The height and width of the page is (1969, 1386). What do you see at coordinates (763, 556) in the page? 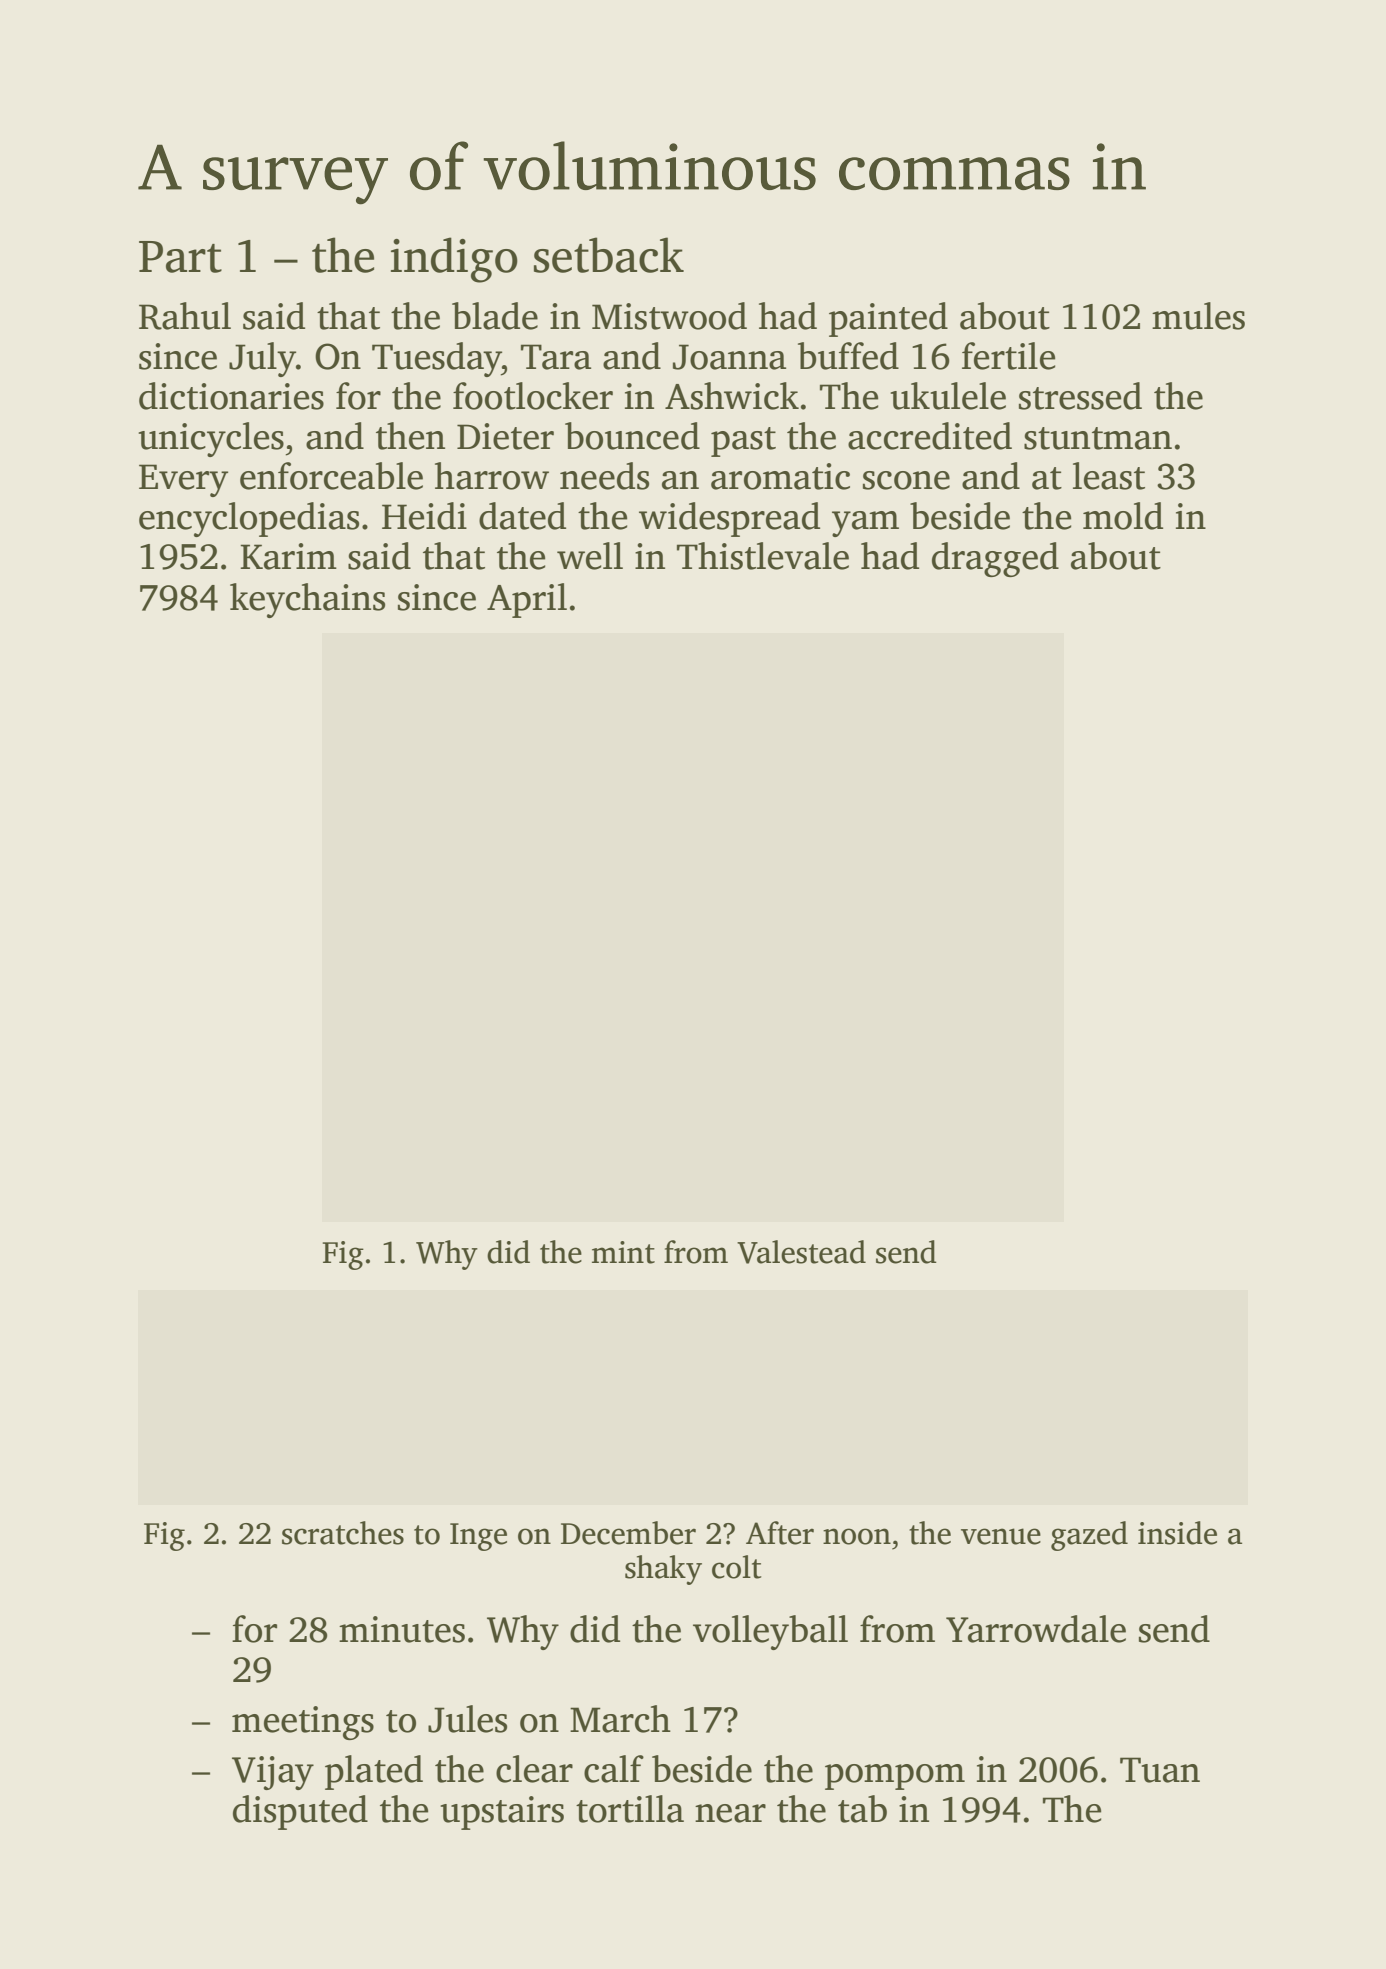
I see `Thistlevale` at bounding box center [763, 556].
